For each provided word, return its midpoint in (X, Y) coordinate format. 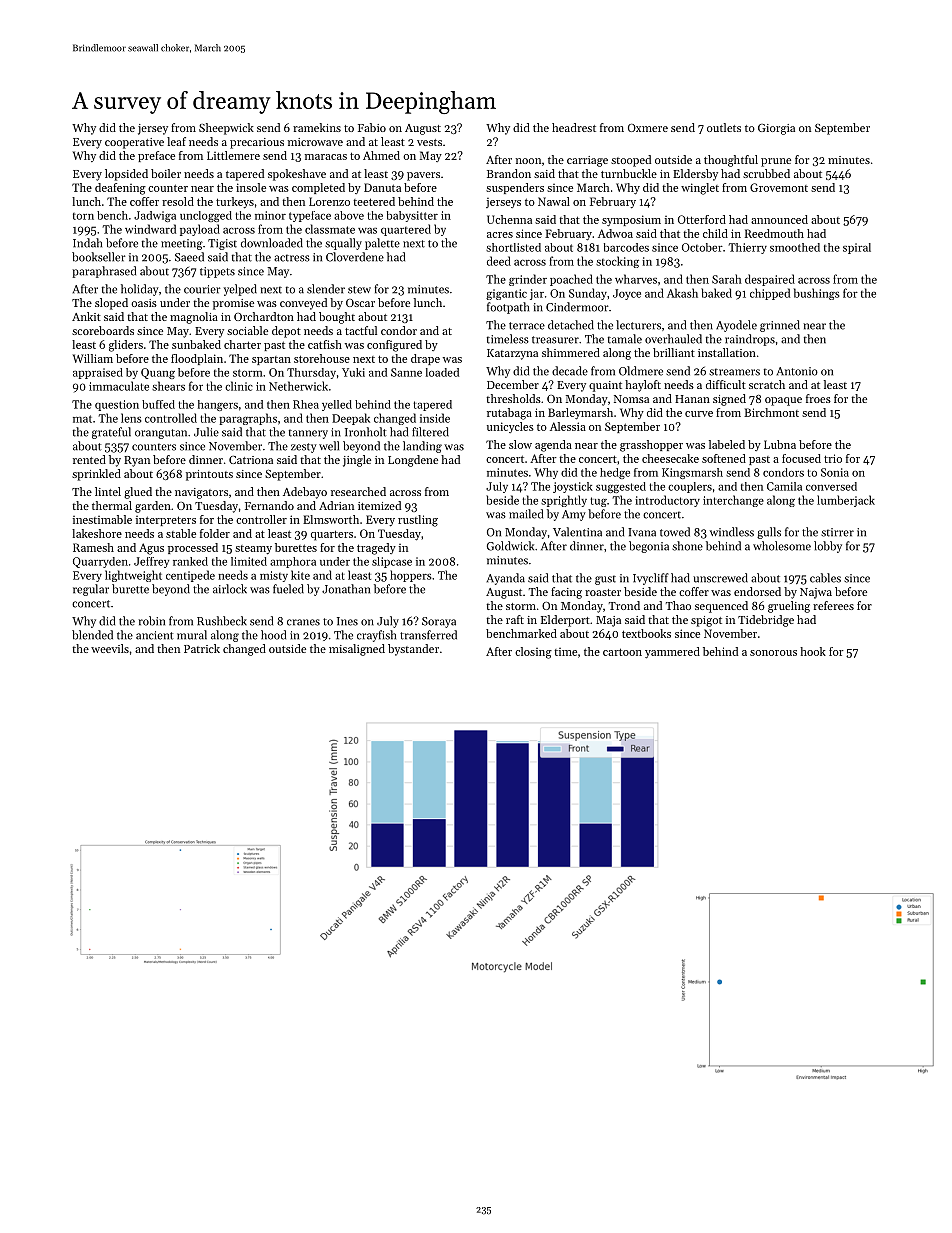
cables (825, 578)
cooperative (134, 143)
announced (779, 219)
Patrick (202, 648)
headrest (574, 127)
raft (515, 619)
